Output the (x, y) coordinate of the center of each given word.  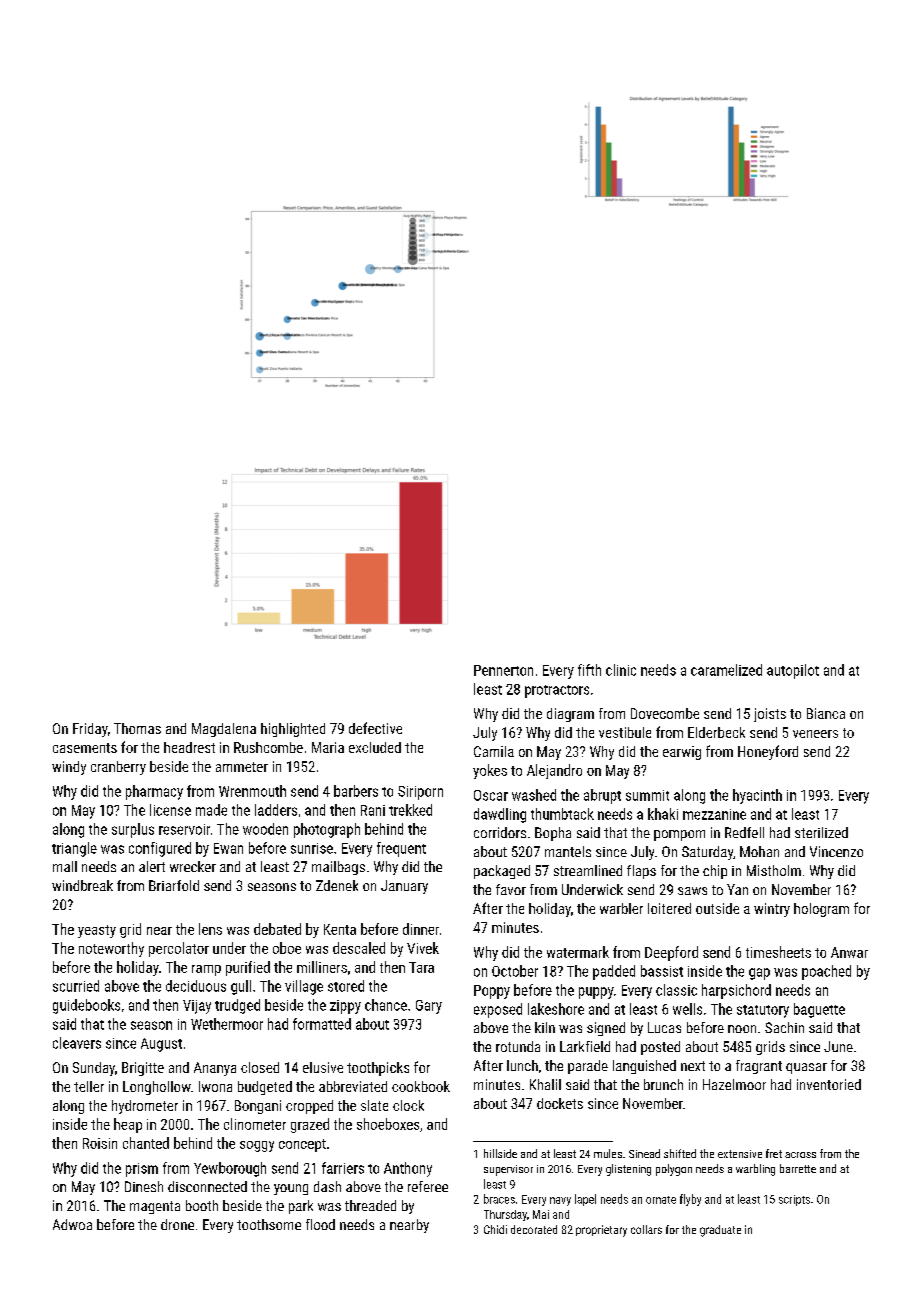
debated (277, 929)
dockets (560, 1103)
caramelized (726, 670)
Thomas (137, 728)
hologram (821, 910)
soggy (257, 1146)
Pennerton (503, 670)
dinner (421, 929)
